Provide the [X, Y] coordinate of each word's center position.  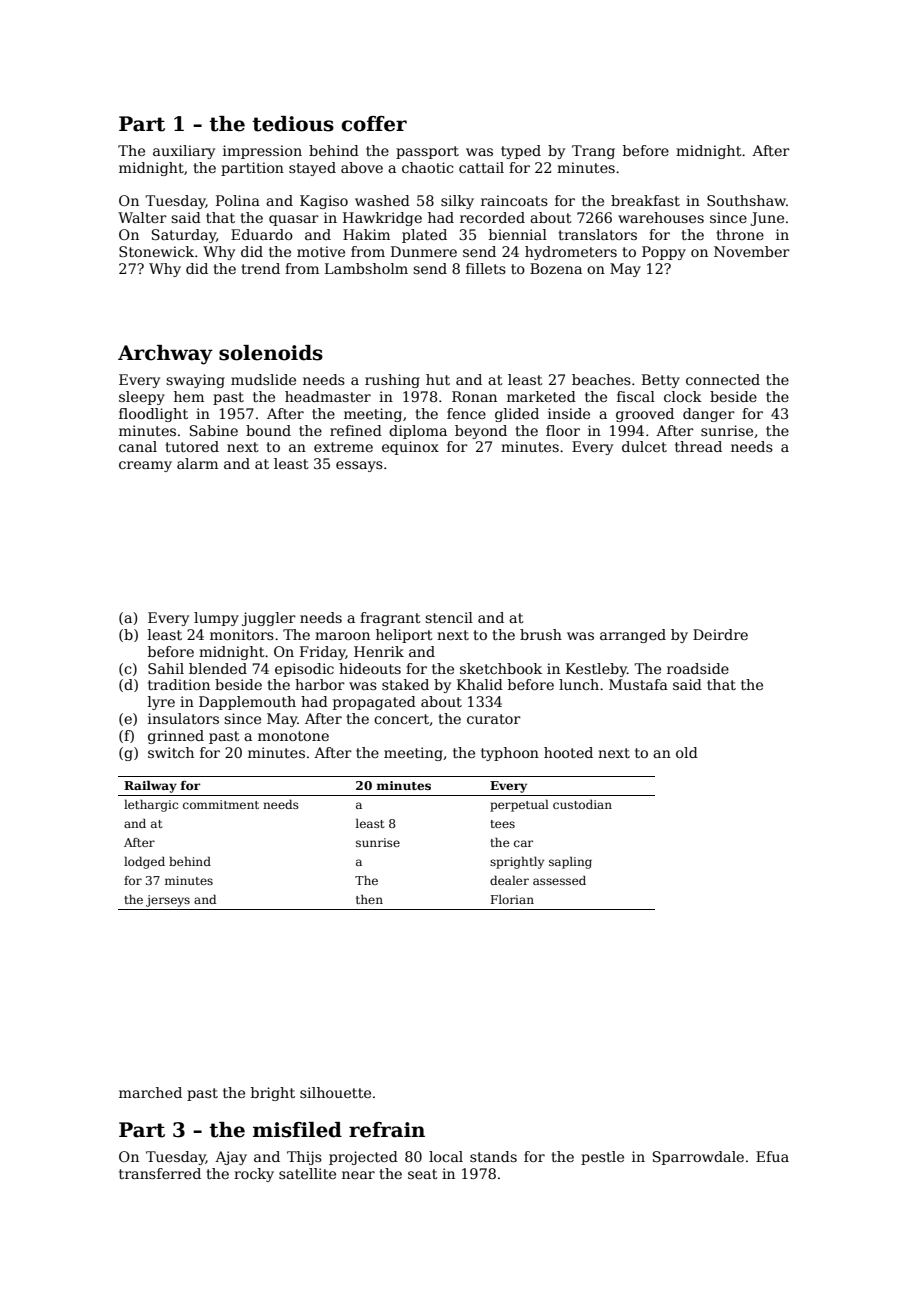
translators [597, 234]
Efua [772, 1156]
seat [423, 1174]
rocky [254, 1175]
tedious [293, 124]
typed [521, 152]
